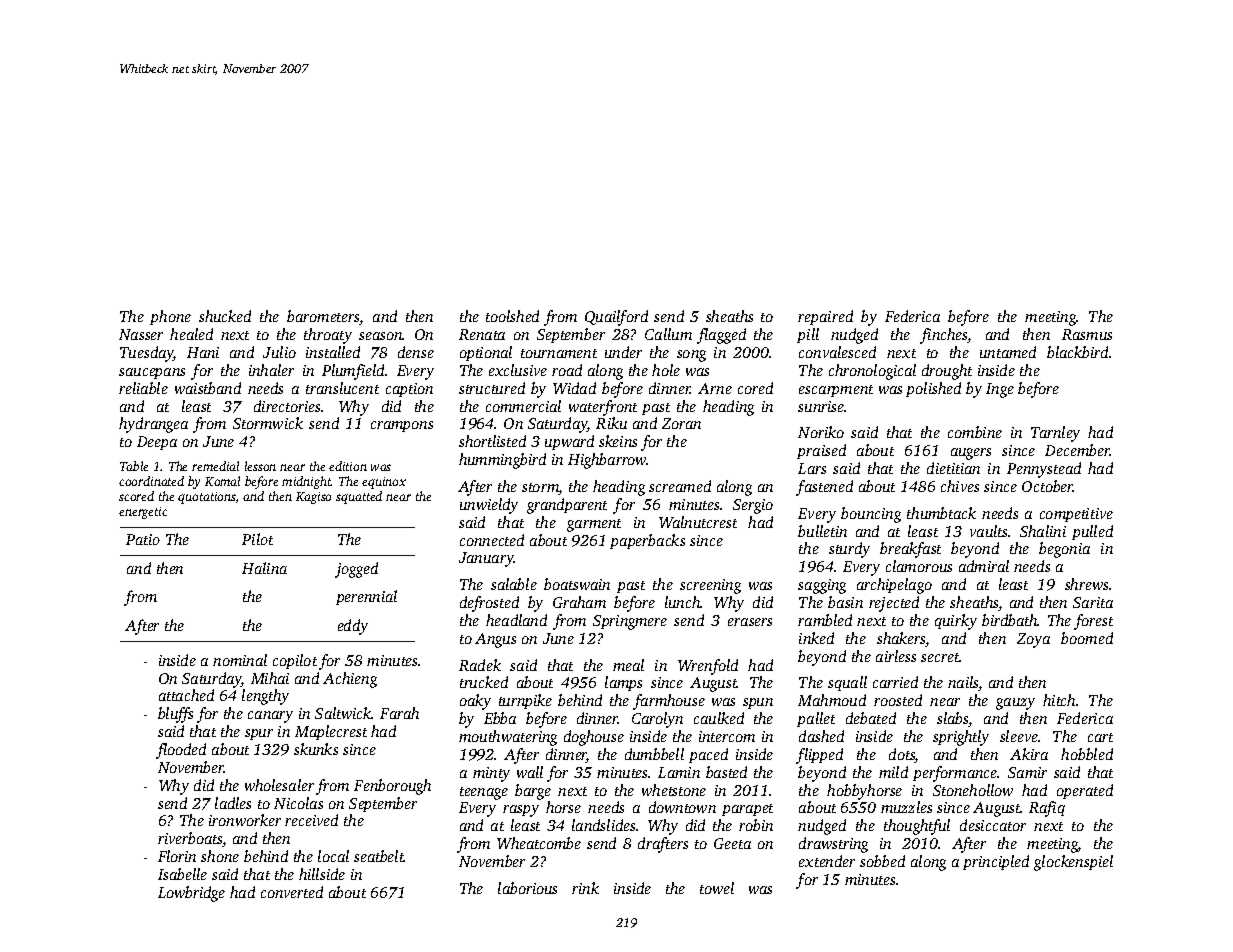  Describe the element at coordinates (381, 336) in the image. I see `season` at that location.
